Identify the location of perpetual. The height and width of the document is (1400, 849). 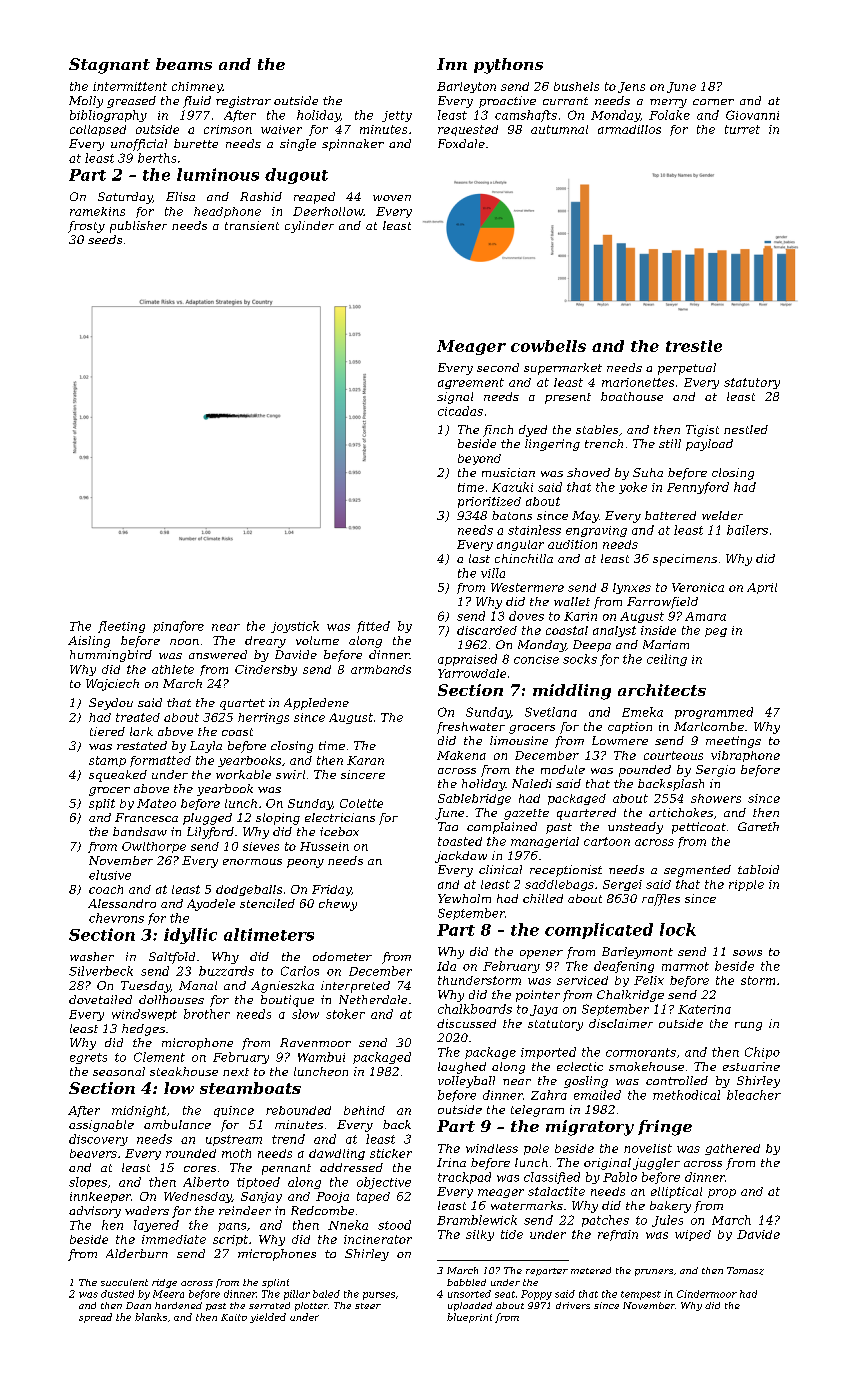
(687, 369).
